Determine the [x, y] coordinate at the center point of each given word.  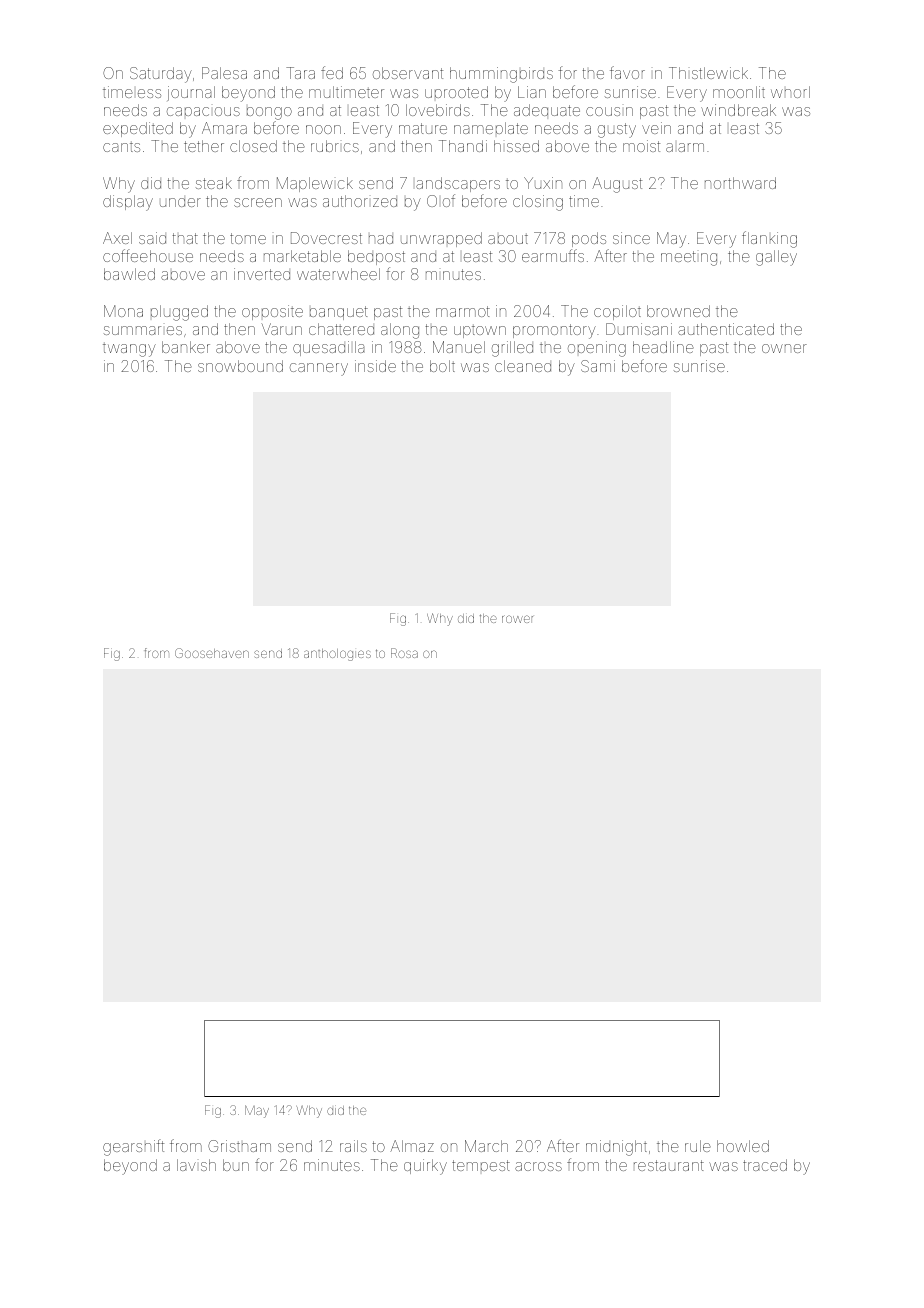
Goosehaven [212, 653]
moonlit [739, 92]
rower [517, 619]
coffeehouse [148, 255]
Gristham [239, 1146]
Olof [441, 200]
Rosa [404, 653]
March [486, 1146]
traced [765, 1165]
